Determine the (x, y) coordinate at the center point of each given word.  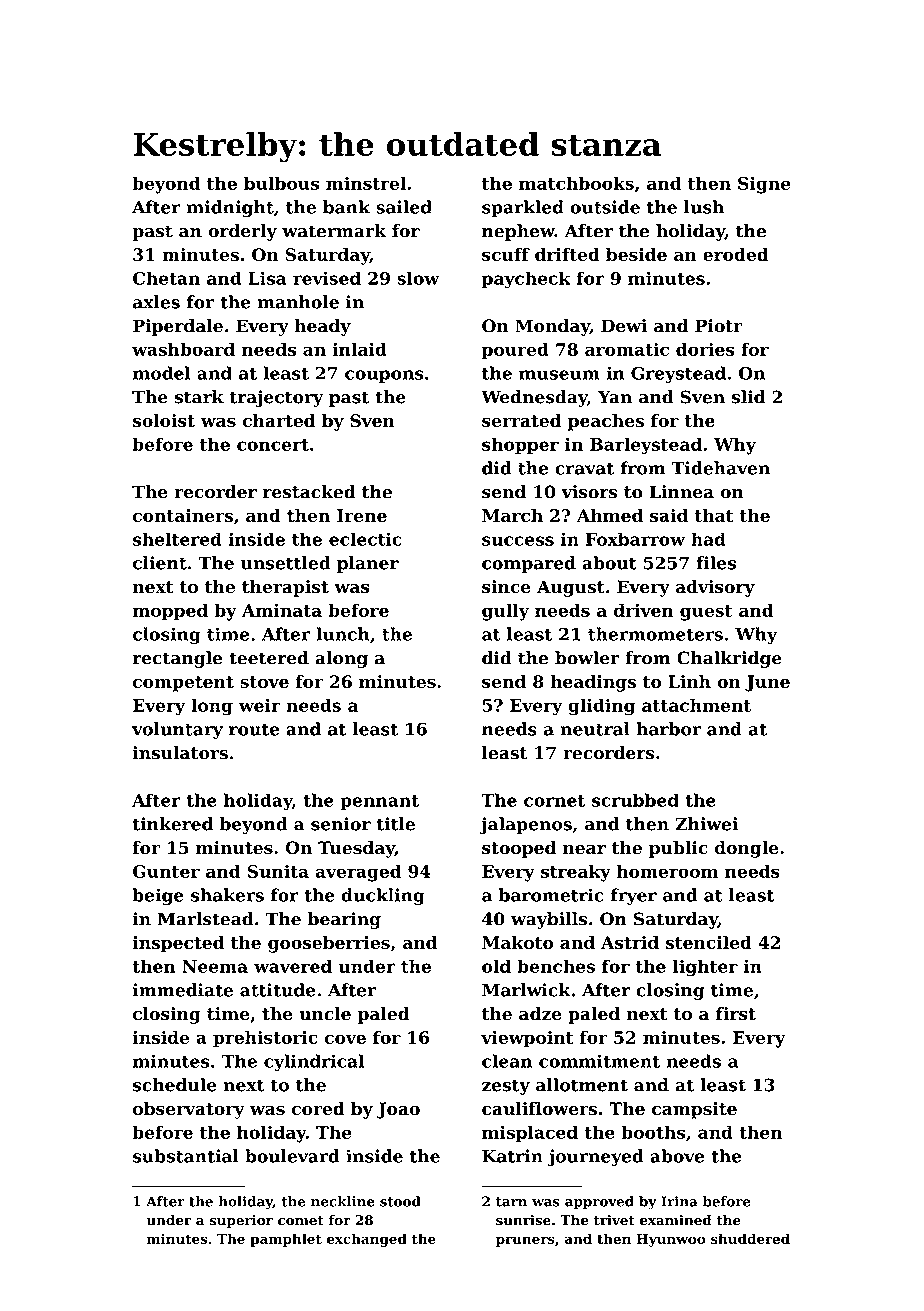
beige (158, 897)
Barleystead (646, 446)
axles (156, 302)
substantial (186, 1156)
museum (559, 375)
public (678, 849)
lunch (343, 634)
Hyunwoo (671, 1240)
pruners (525, 1241)
